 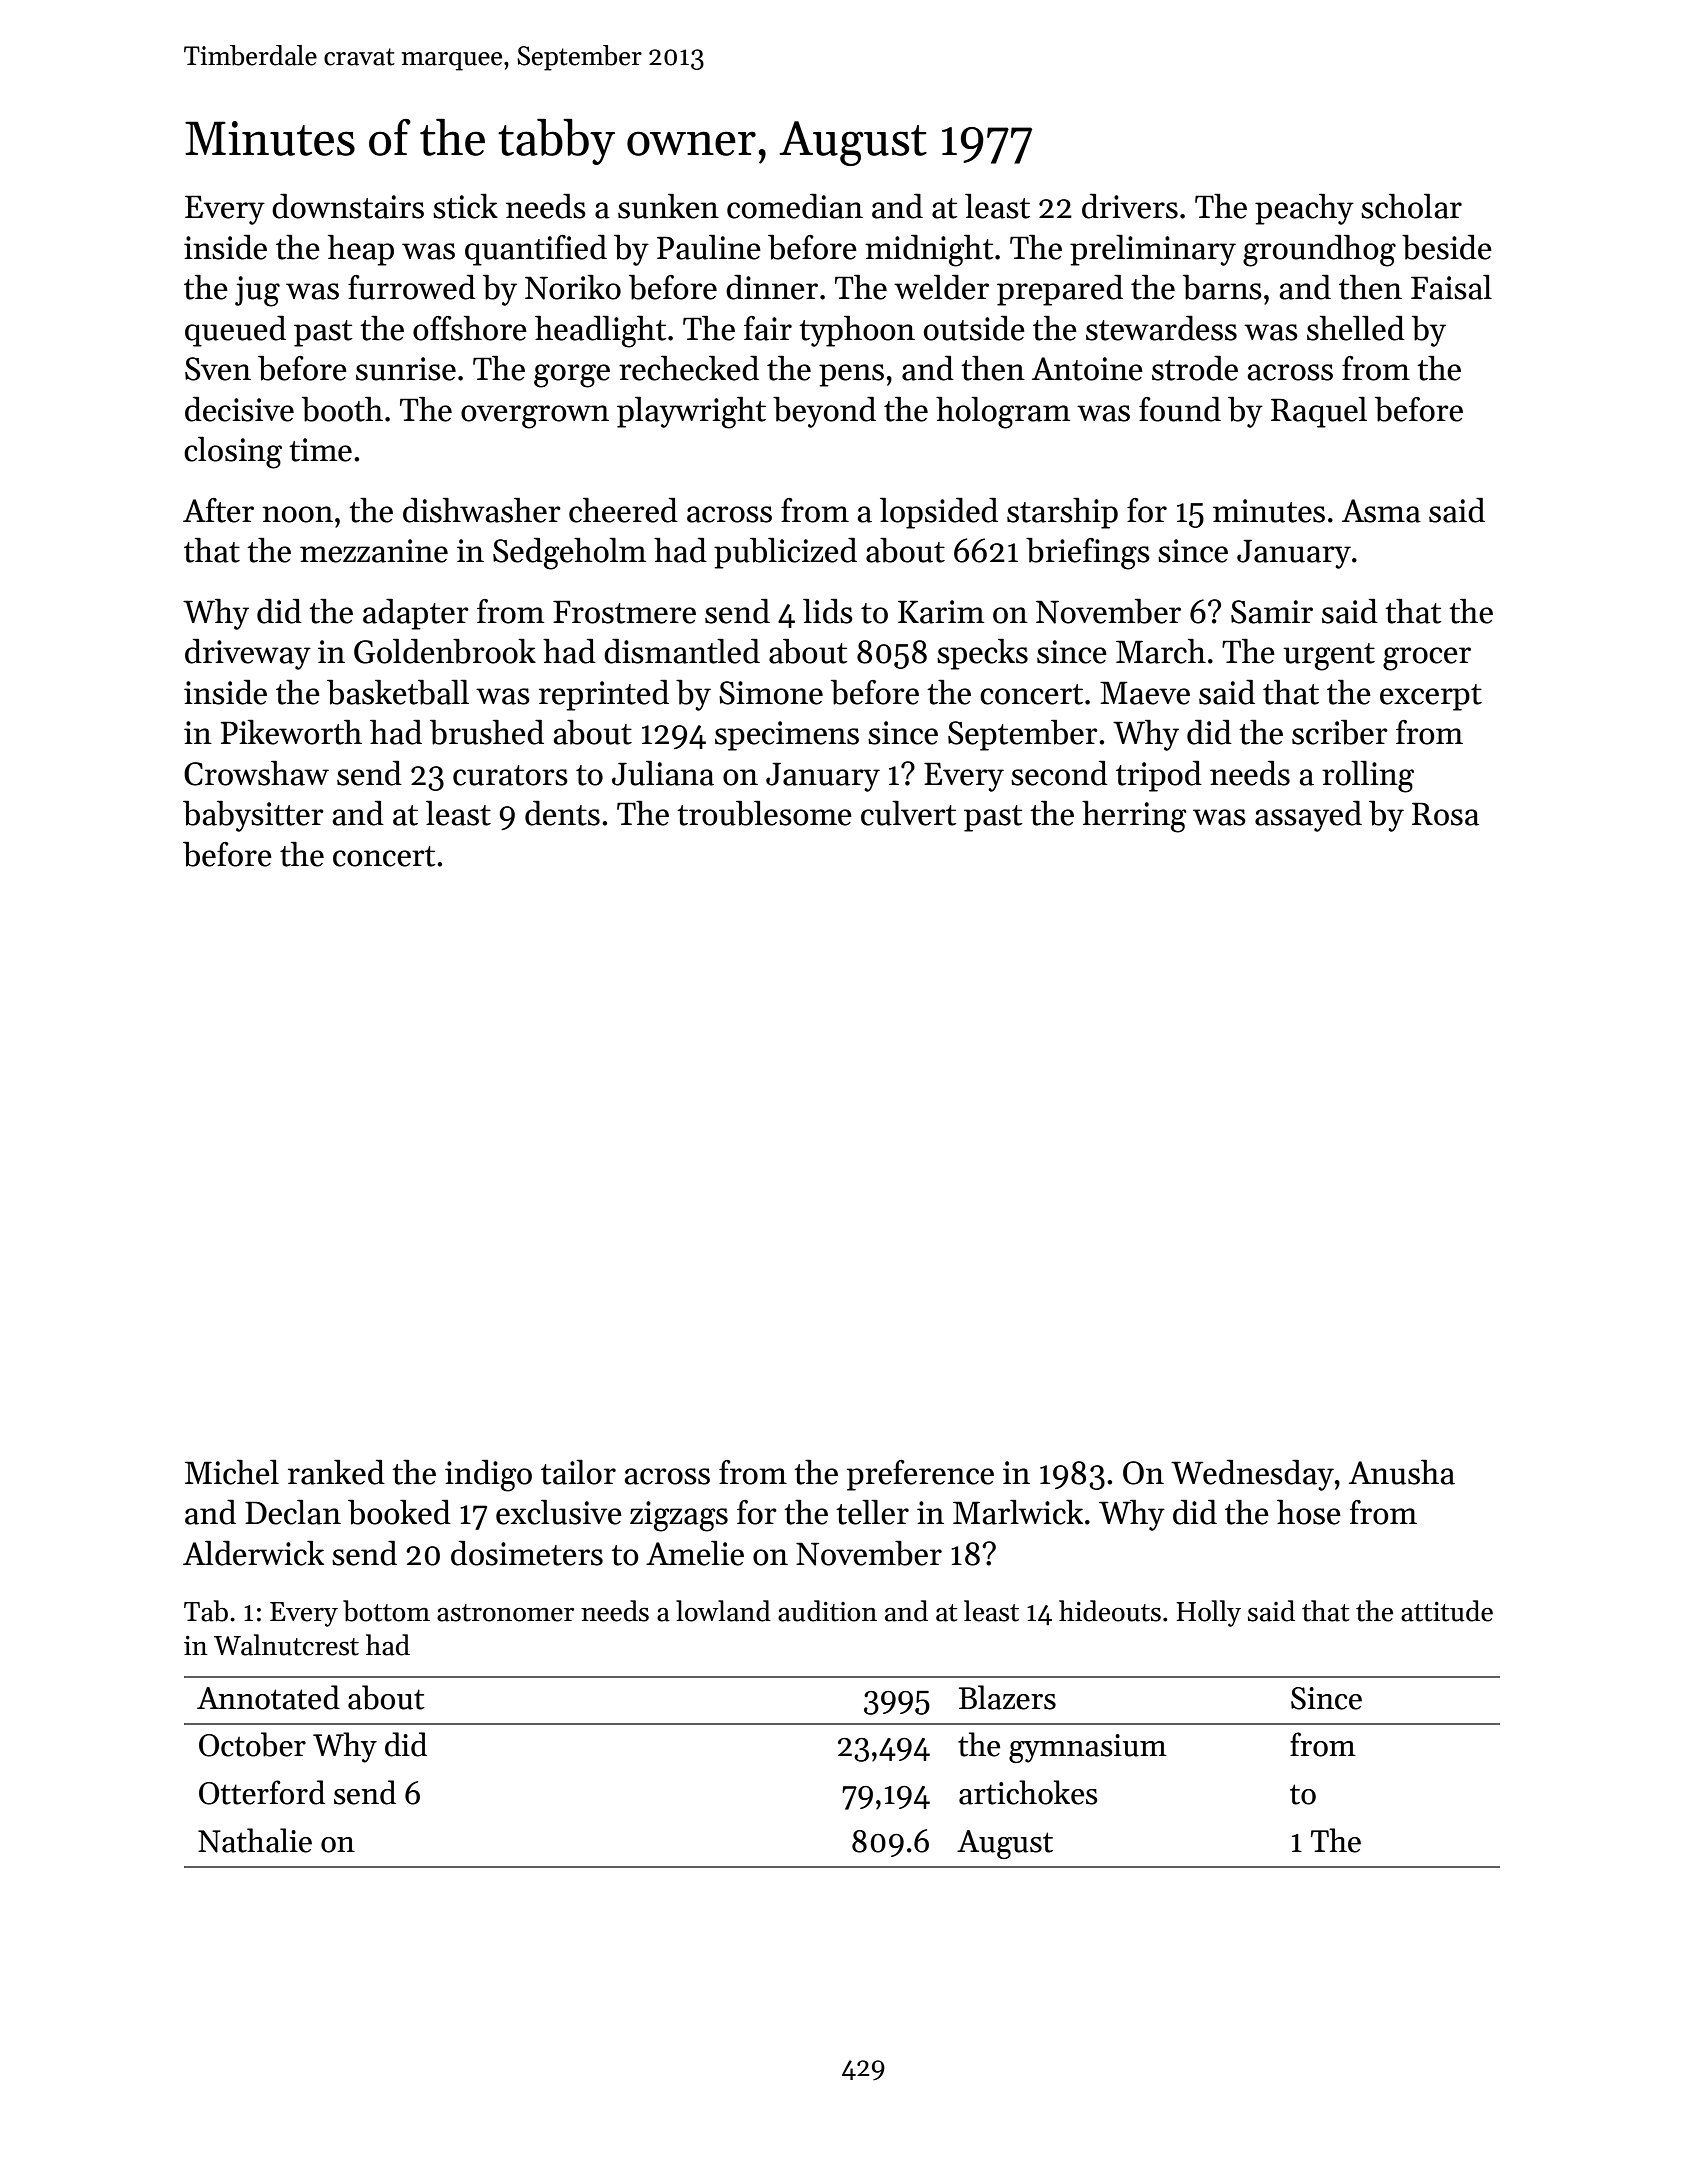 I want to click on Juliana, so click(x=663, y=773).
